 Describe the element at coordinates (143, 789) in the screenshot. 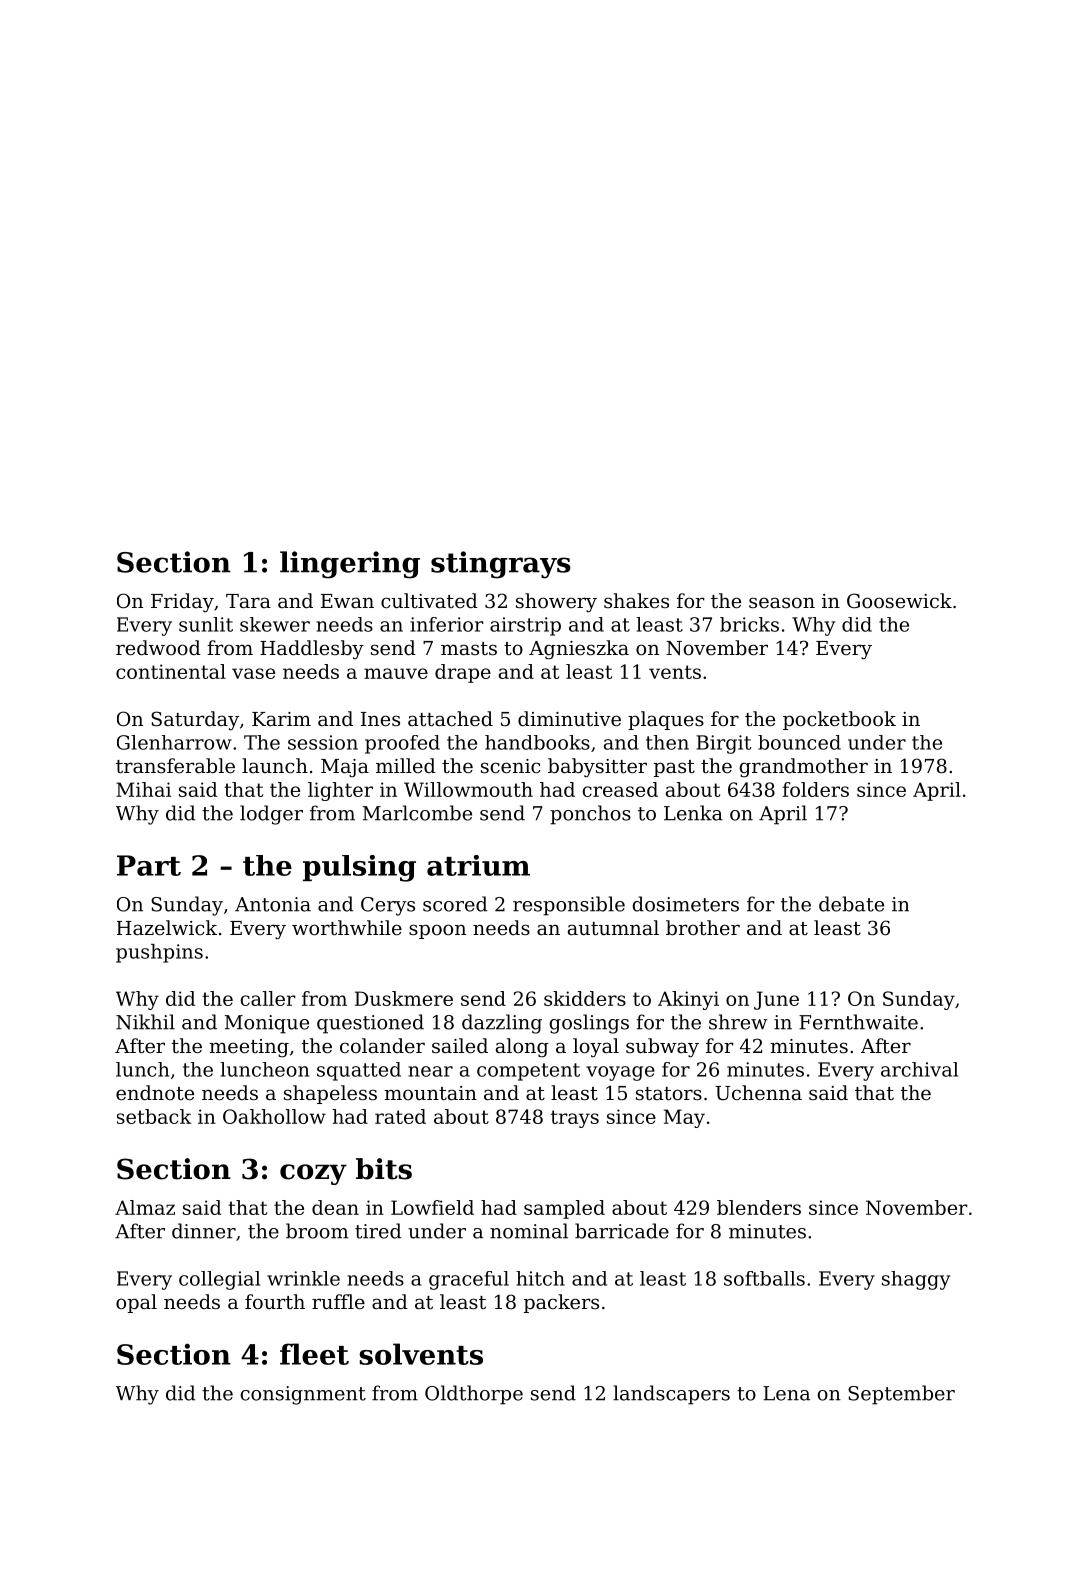

I see `Mihai` at that location.
